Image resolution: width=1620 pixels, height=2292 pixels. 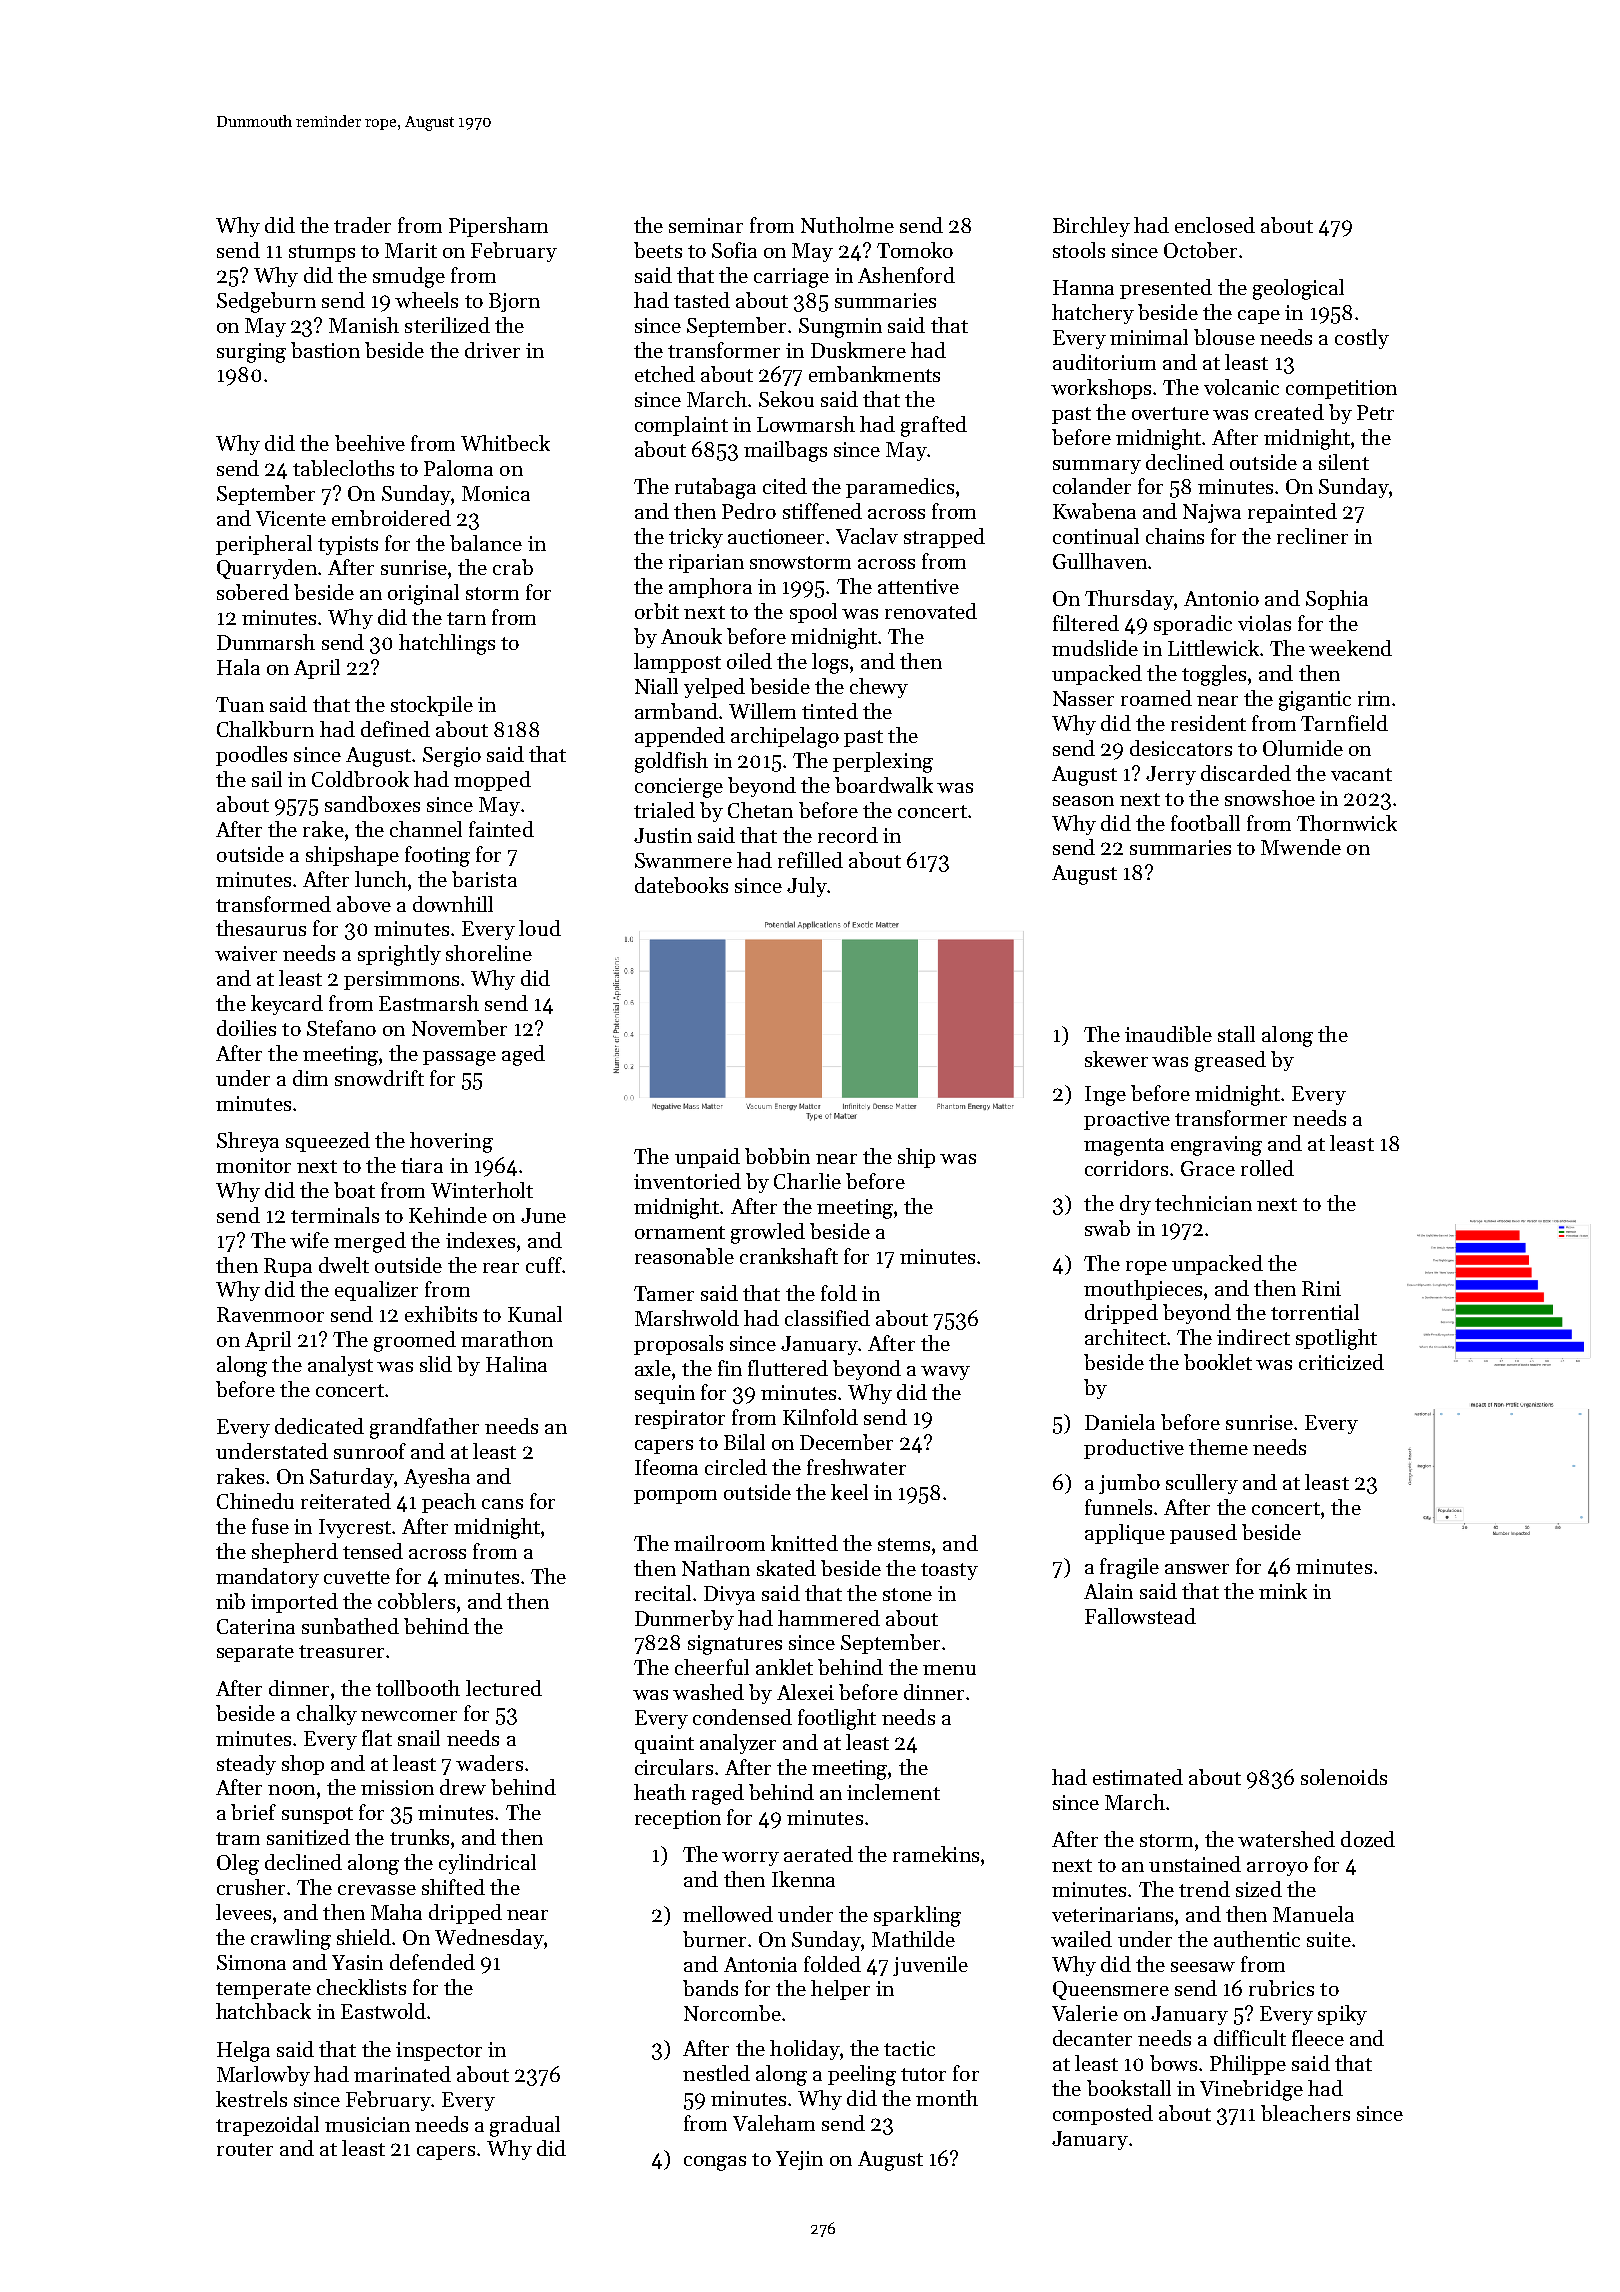 I want to click on roamed, so click(x=1156, y=698).
